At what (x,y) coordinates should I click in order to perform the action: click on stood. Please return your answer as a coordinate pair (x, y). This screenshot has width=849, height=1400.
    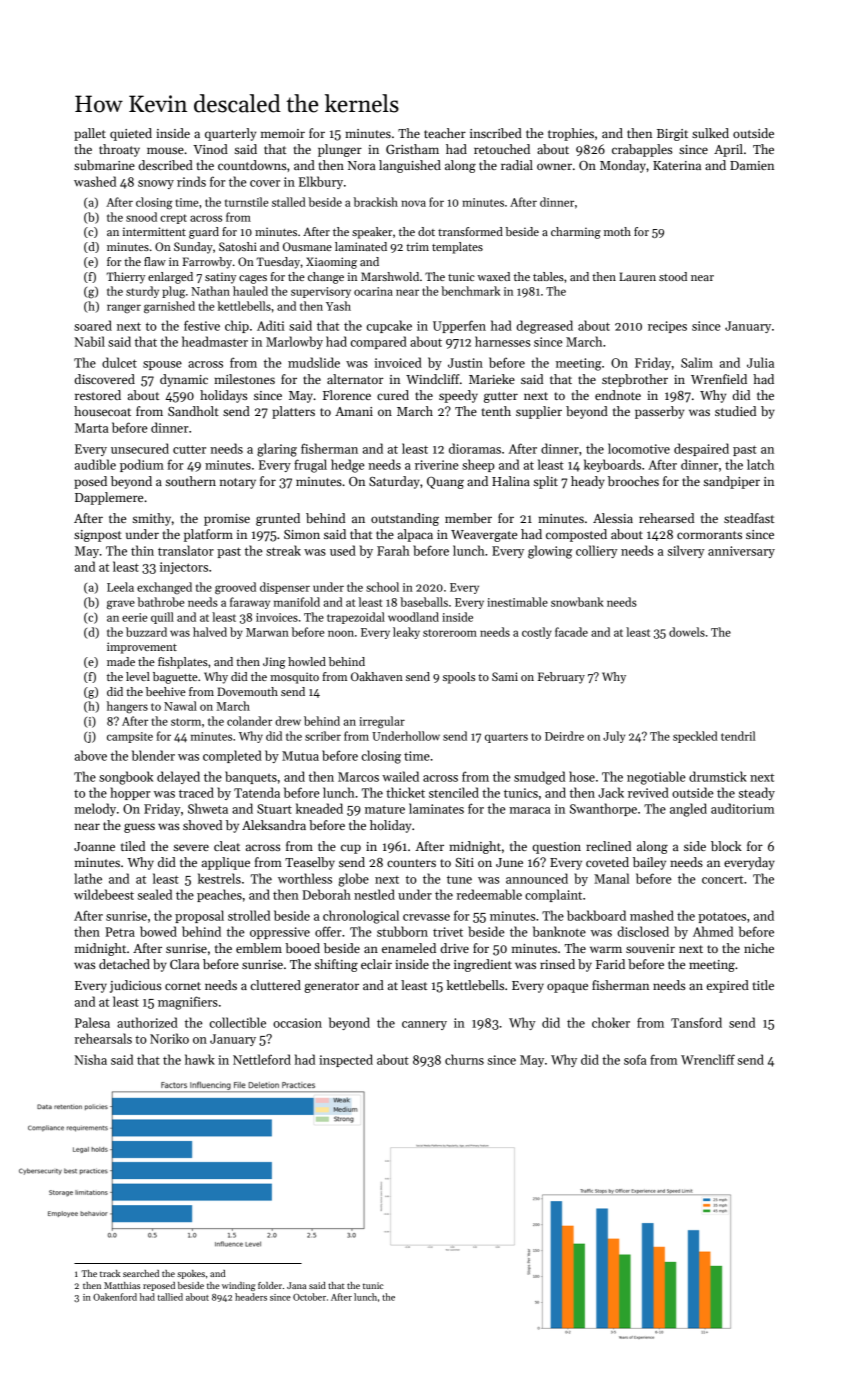
    Looking at the image, I should click on (673, 276).
